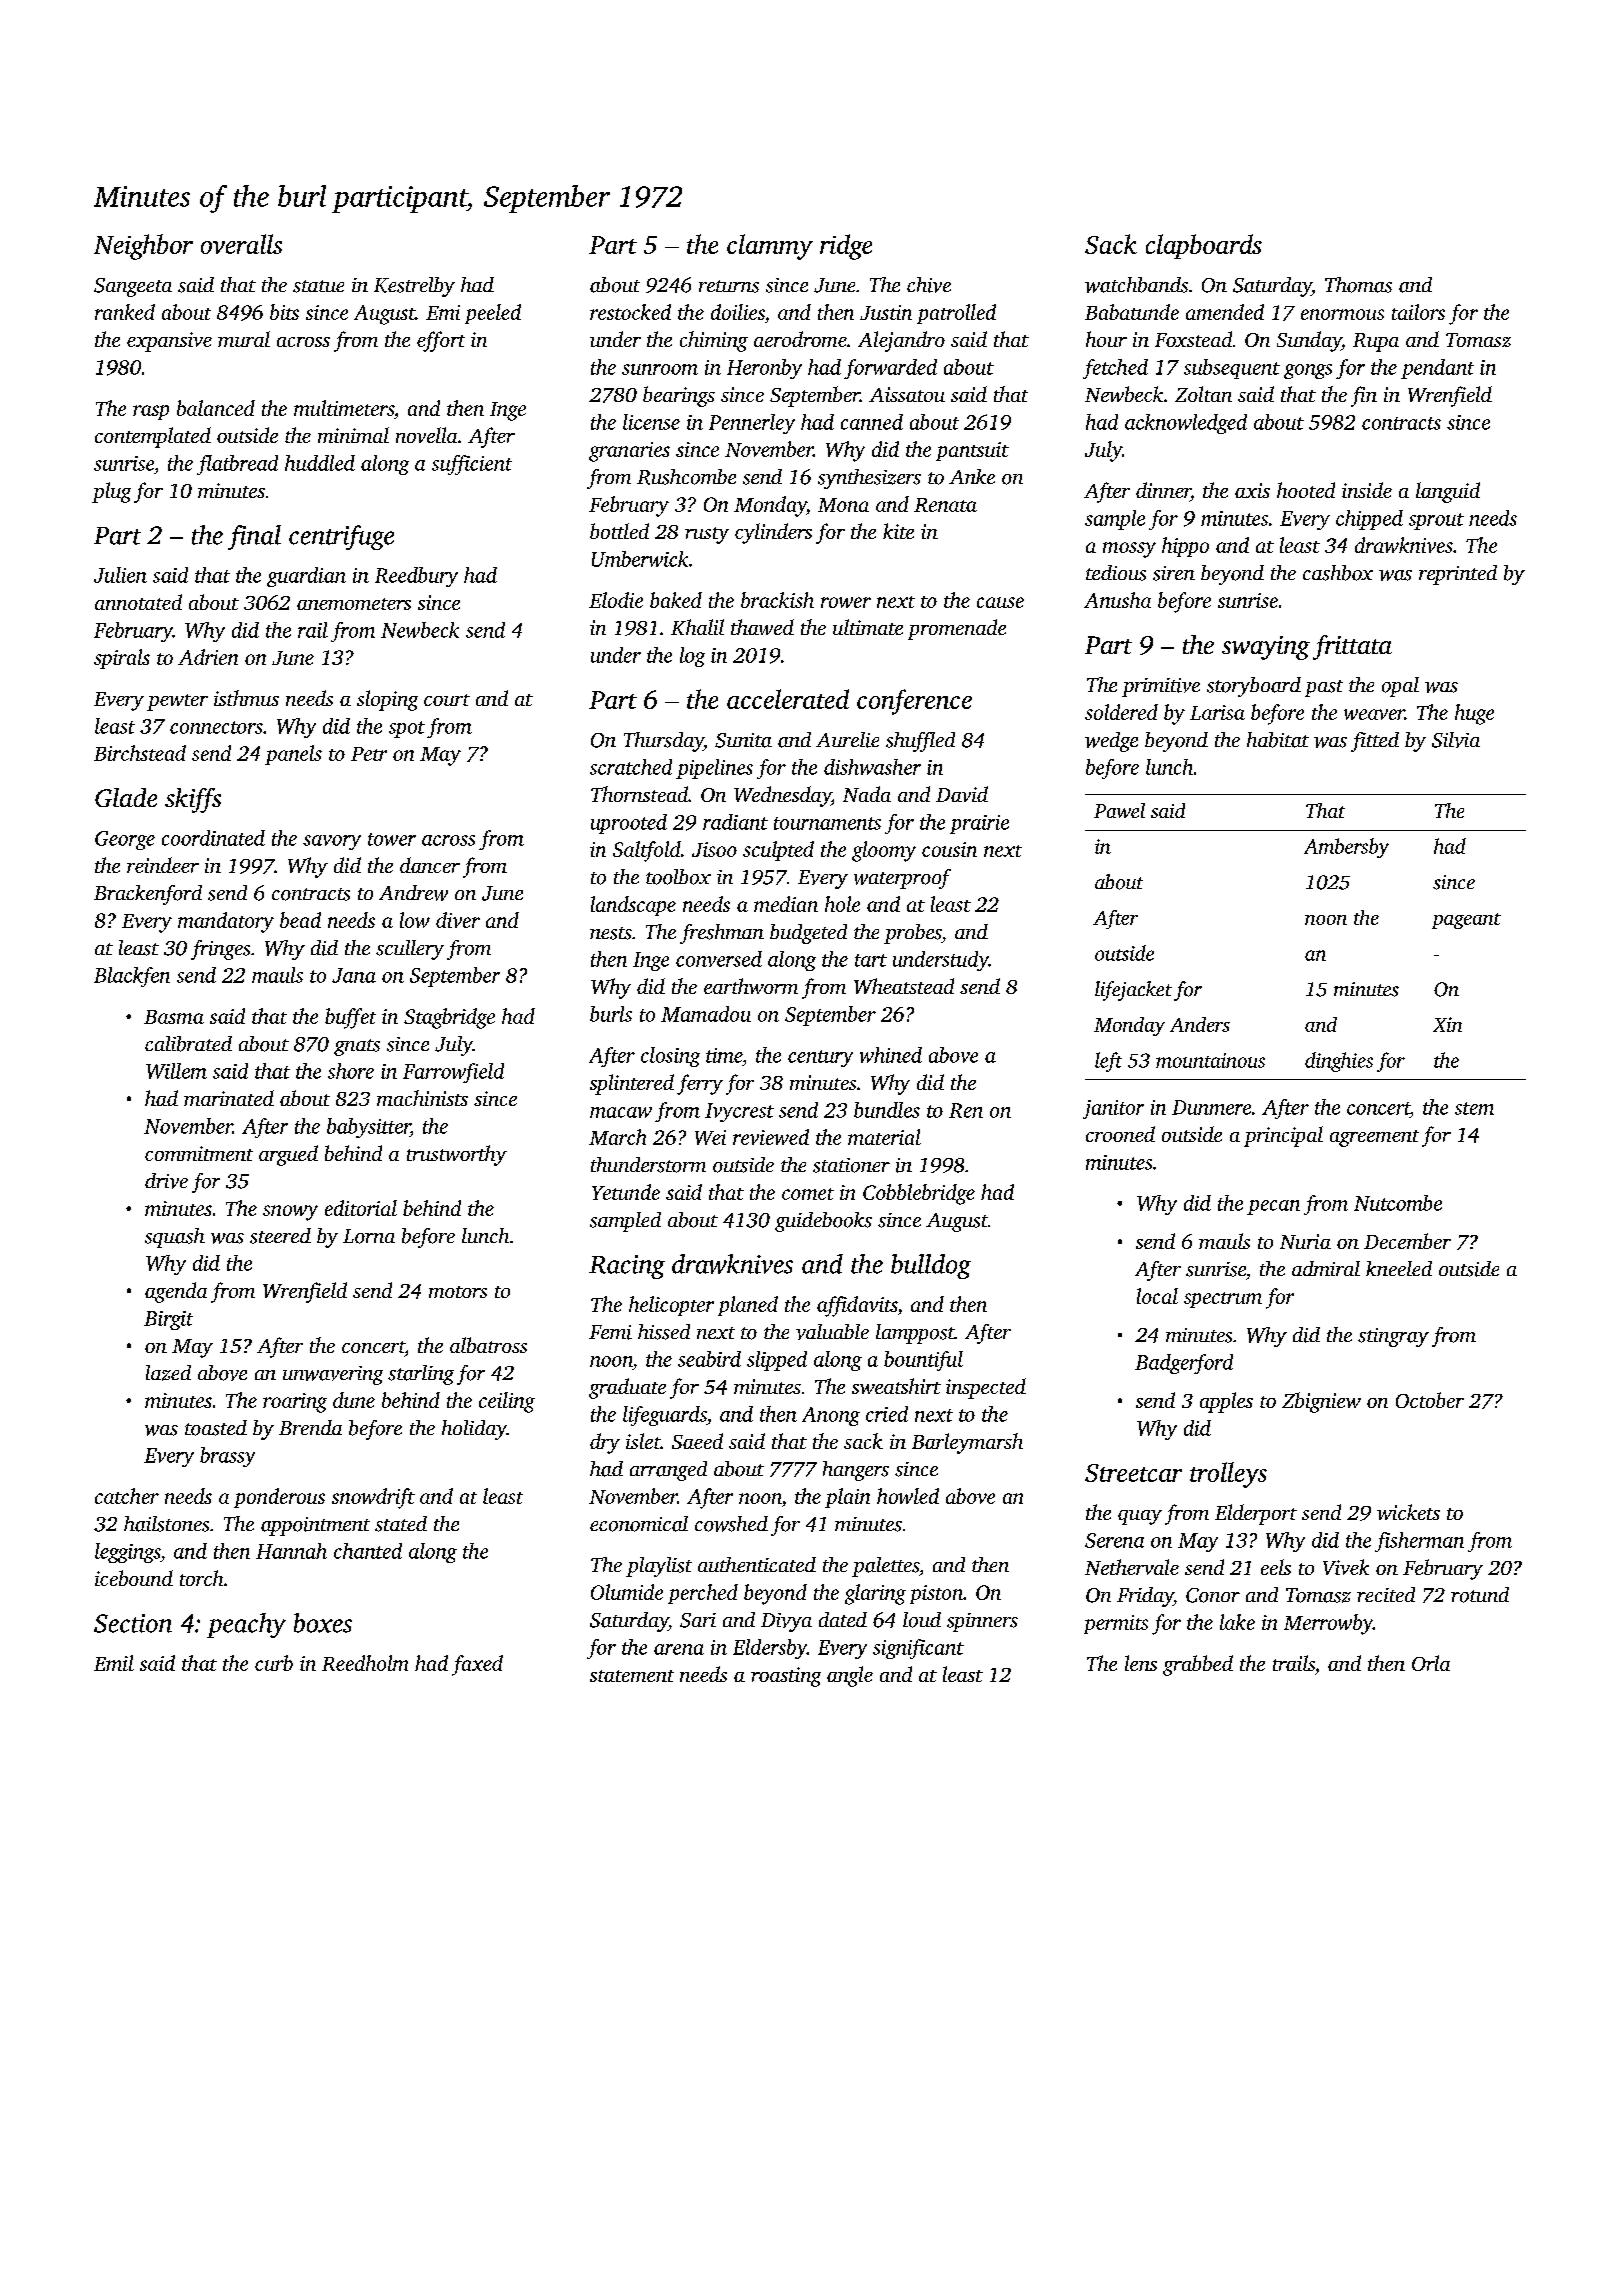  I want to click on aerodrome, so click(800, 339).
